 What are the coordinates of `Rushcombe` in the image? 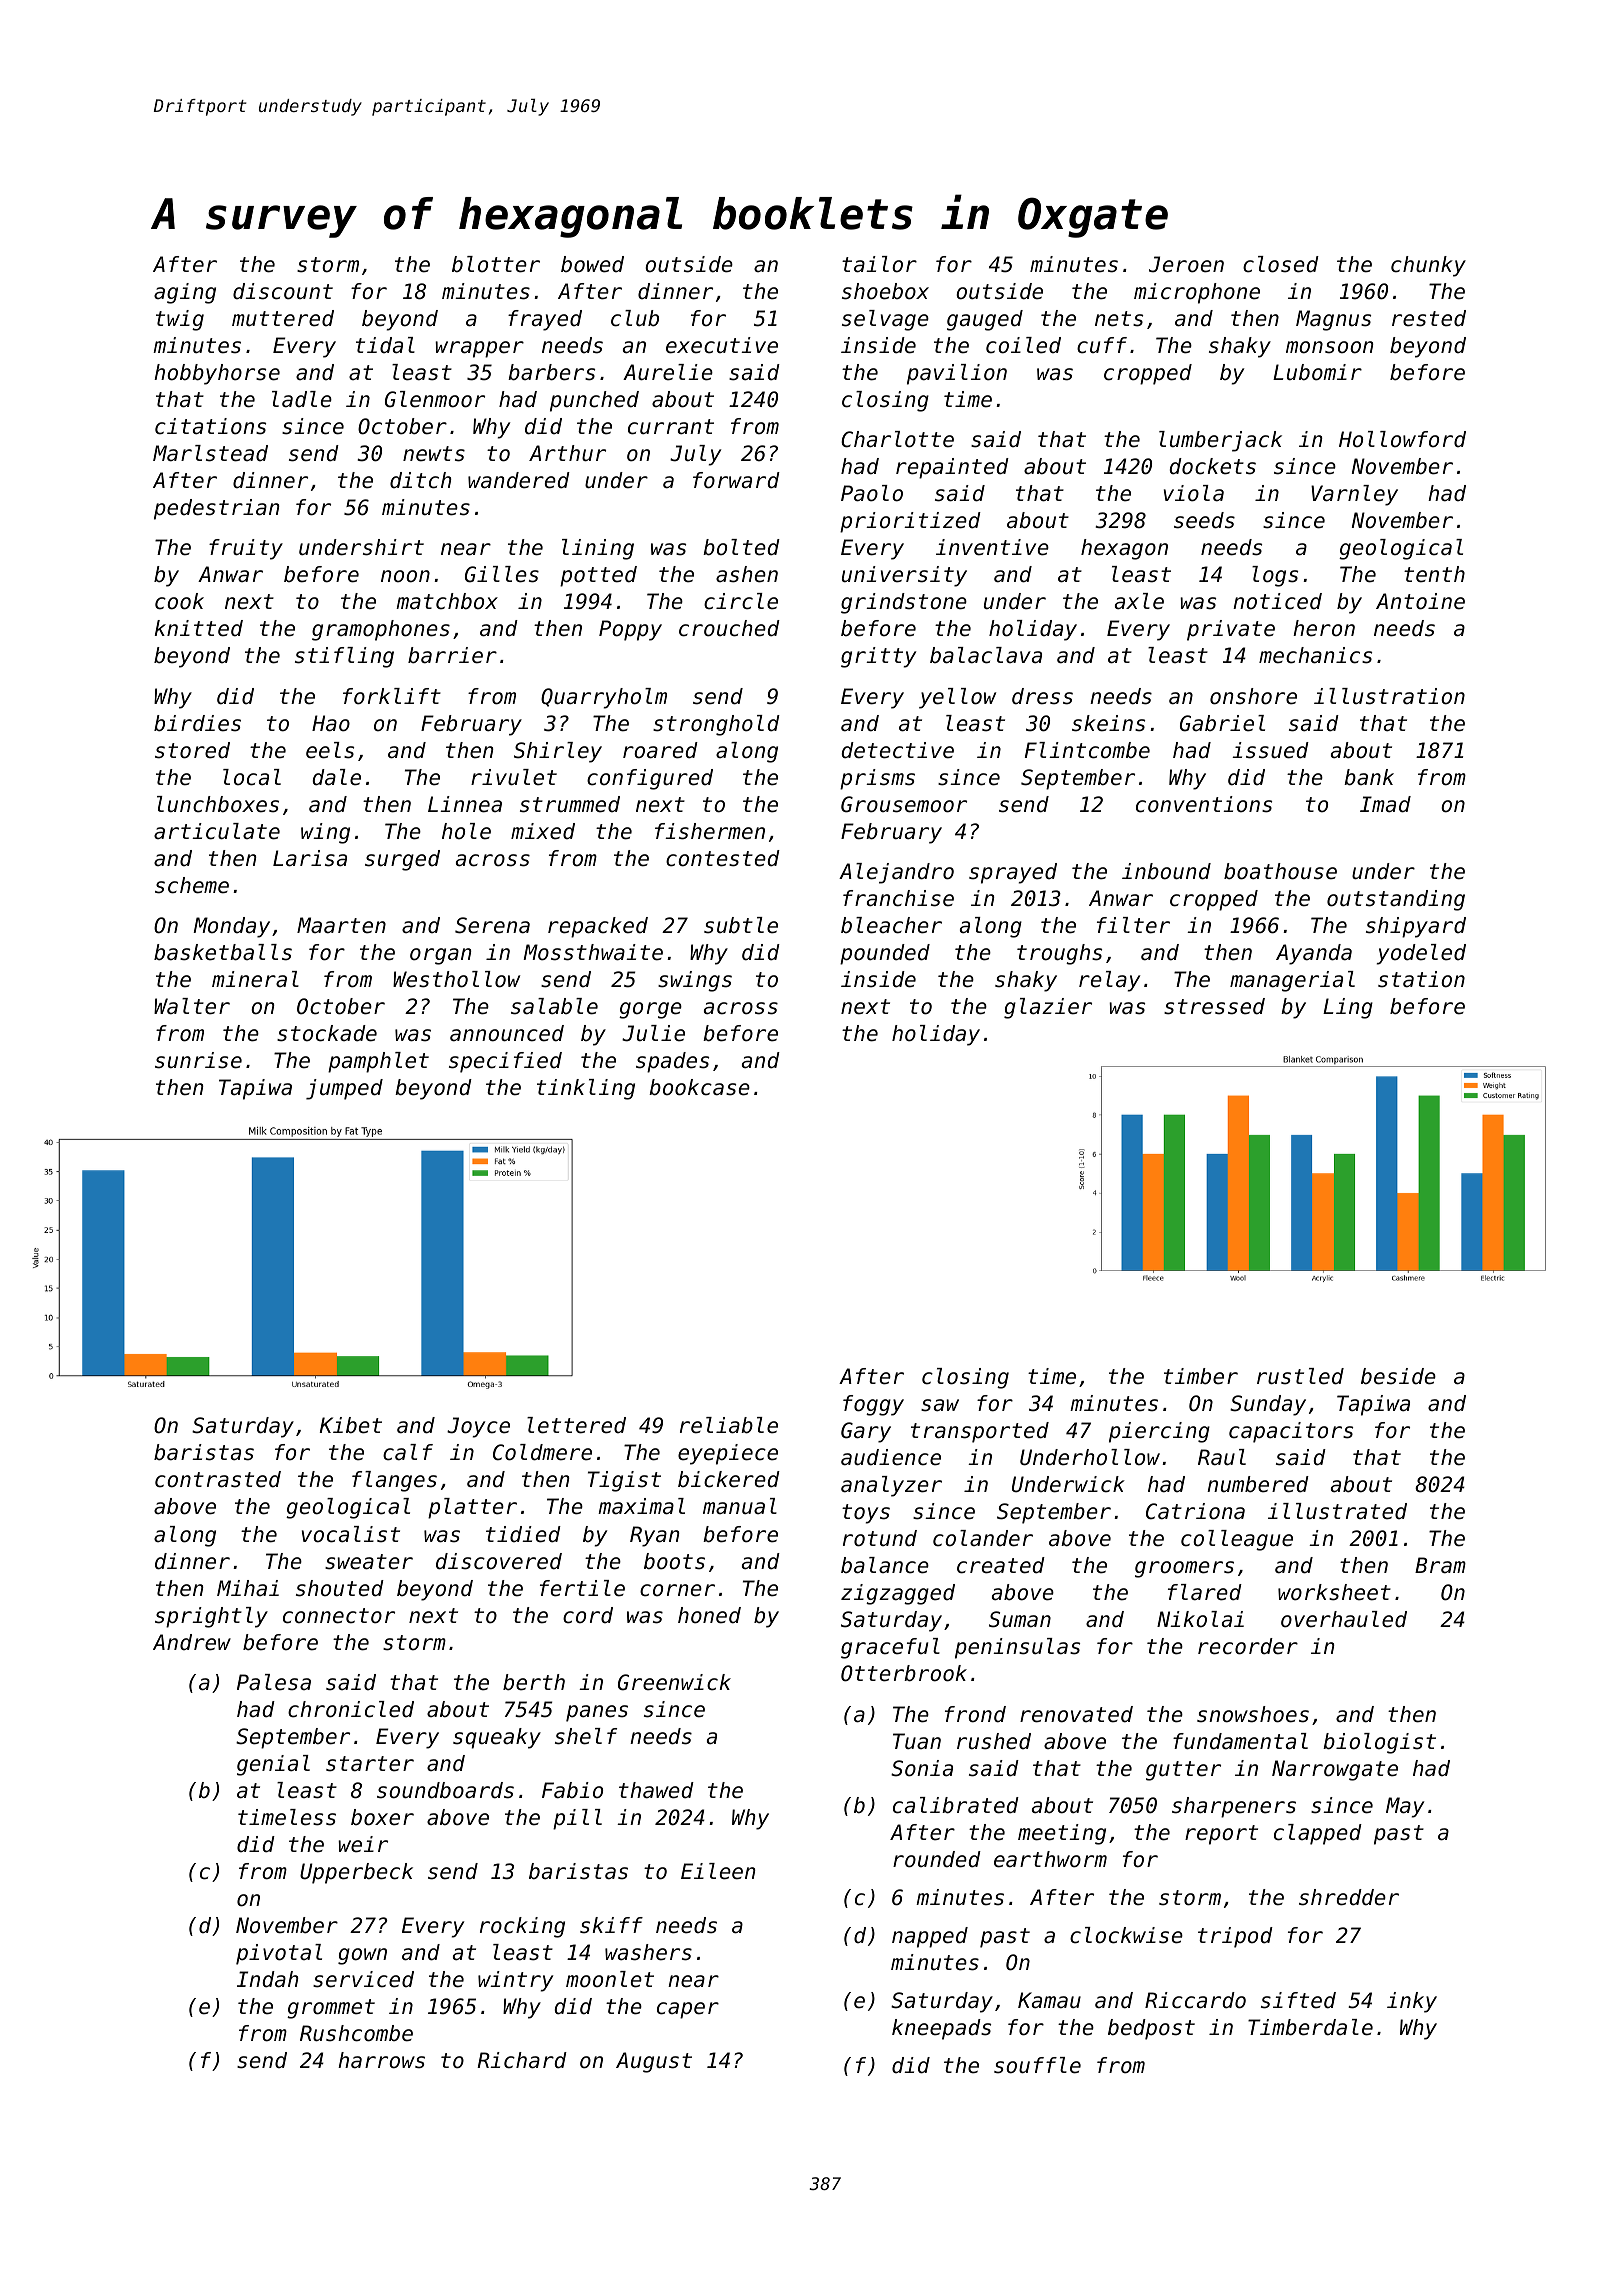 It's located at (356, 2033).
